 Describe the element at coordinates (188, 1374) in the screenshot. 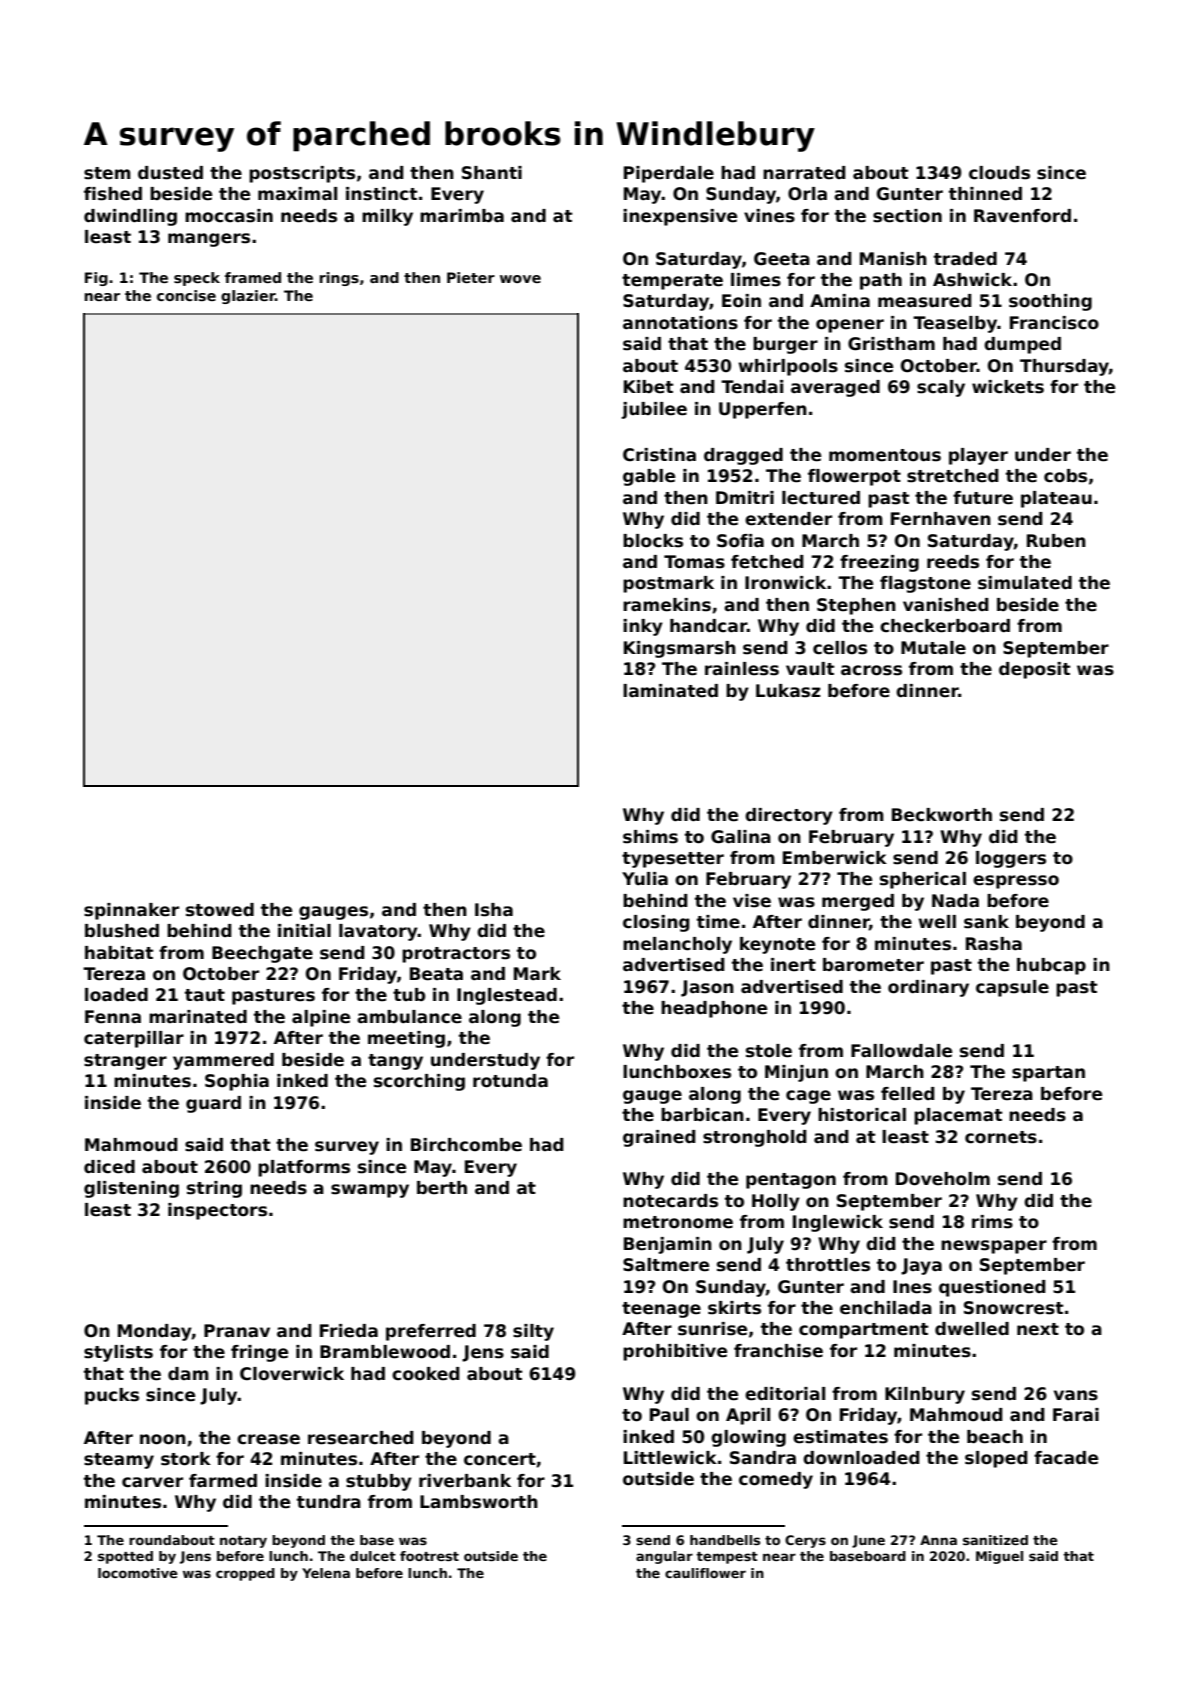

I see `dam` at that location.
